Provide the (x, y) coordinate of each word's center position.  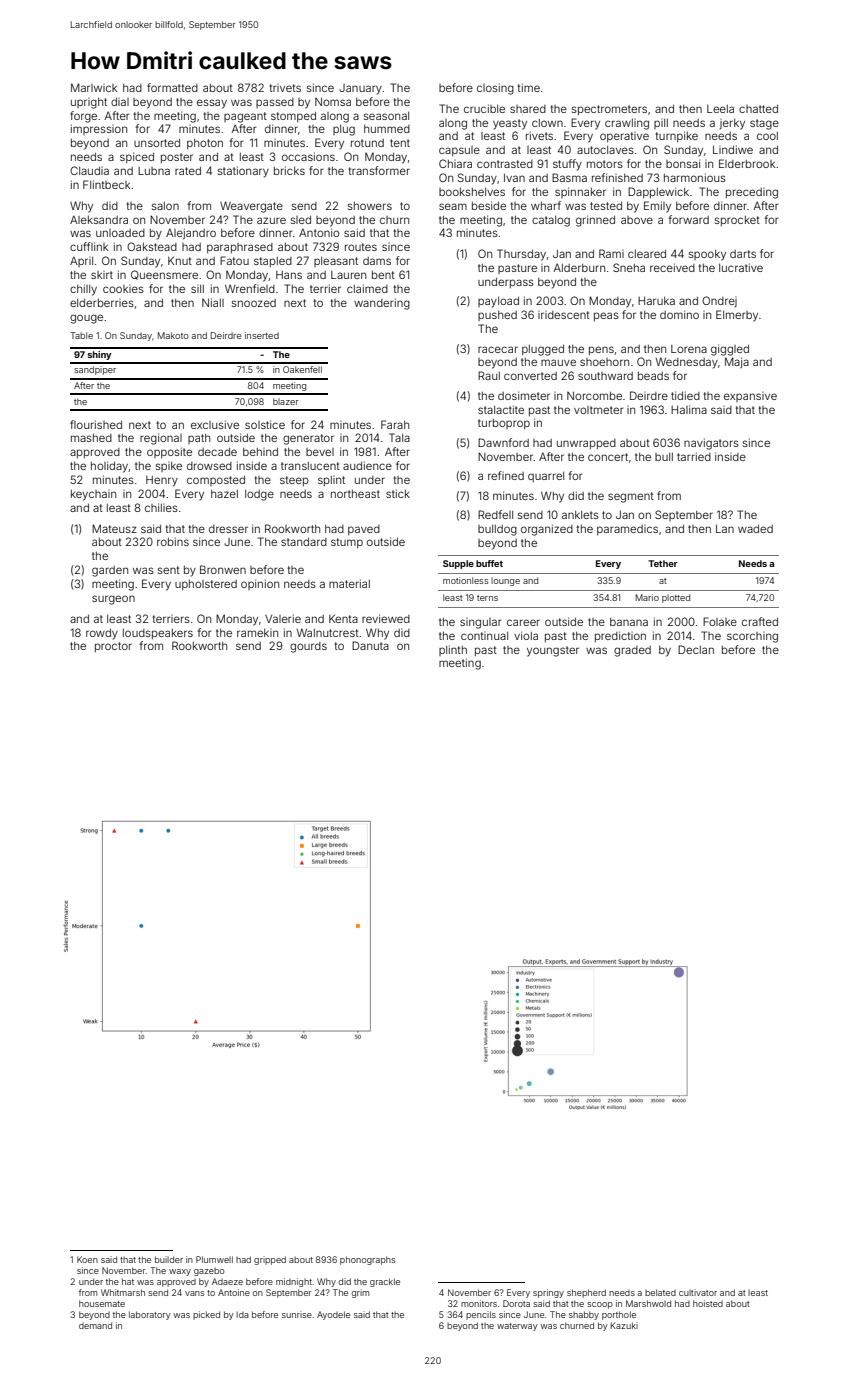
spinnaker (580, 192)
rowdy (102, 634)
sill (197, 289)
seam (453, 206)
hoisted (708, 1303)
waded (755, 529)
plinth (453, 650)
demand (95, 1325)
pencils (481, 1315)
